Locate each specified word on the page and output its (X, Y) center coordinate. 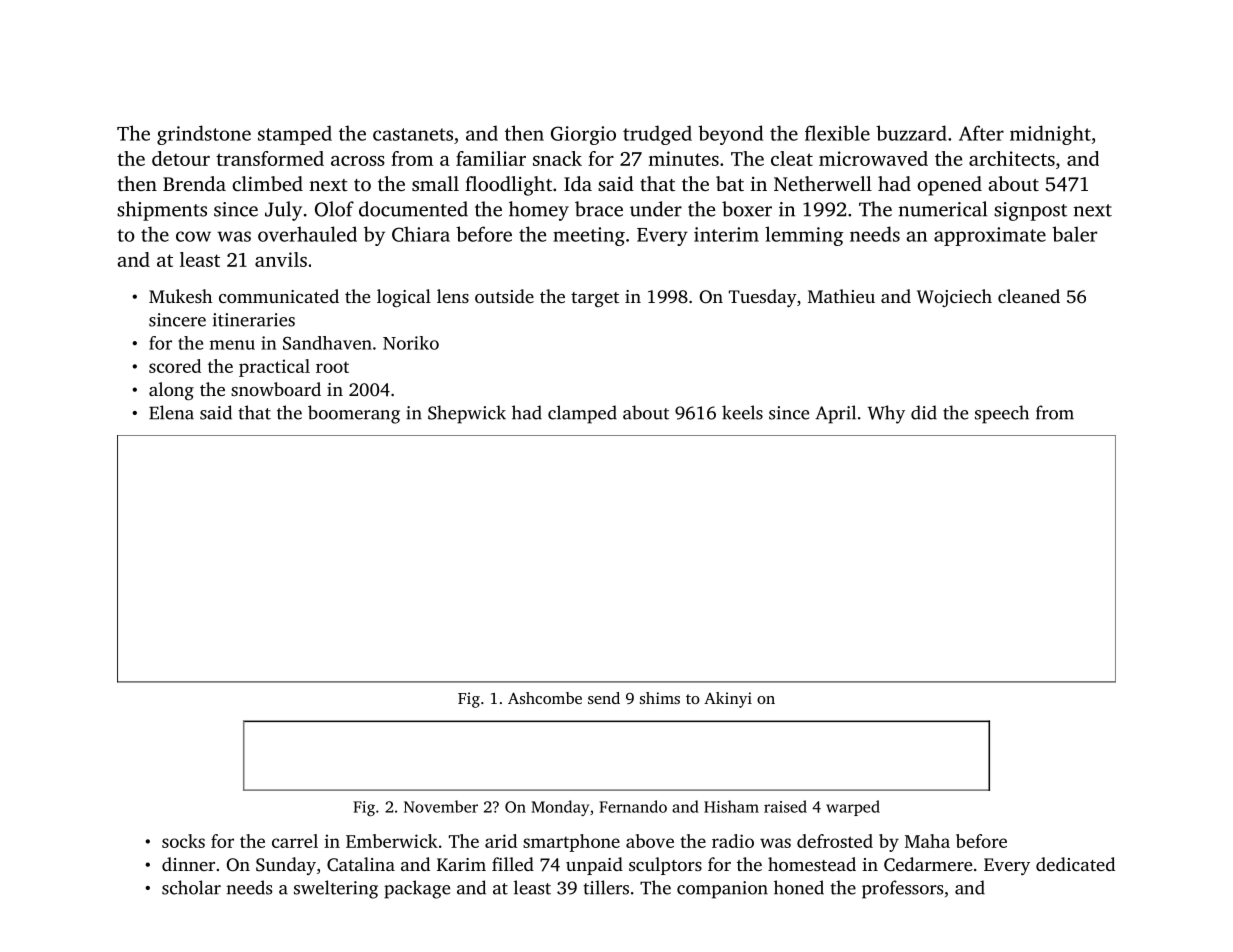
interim (726, 234)
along (171, 391)
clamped (582, 414)
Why (886, 414)
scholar (191, 887)
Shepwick (467, 414)
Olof (334, 209)
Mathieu (841, 296)
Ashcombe (545, 698)
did (924, 412)
